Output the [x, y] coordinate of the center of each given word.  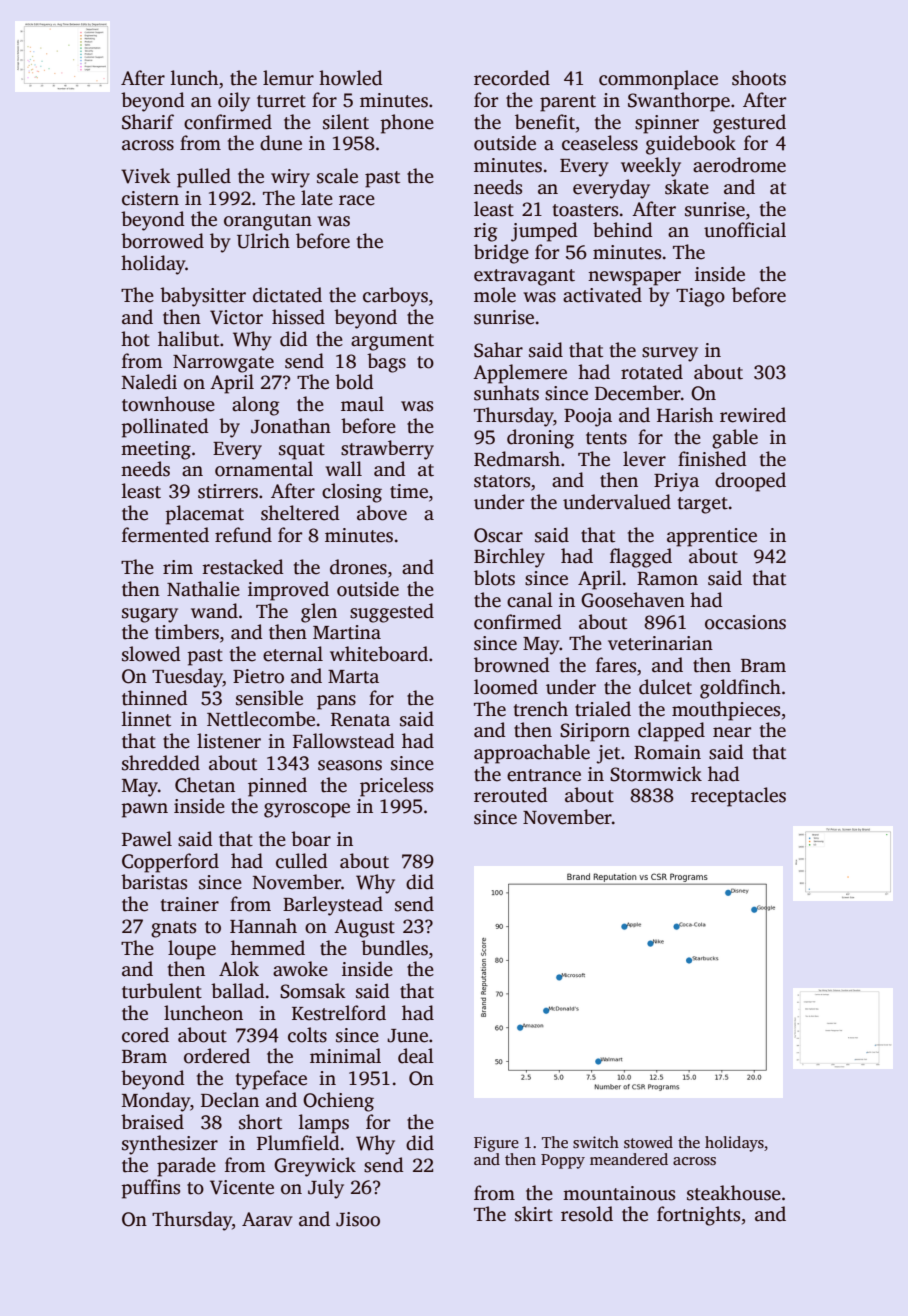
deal [416, 1056]
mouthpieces [726, 711]
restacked [243, 567]
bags [386, 363]
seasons [350, 765]
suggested [392, 613]
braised [152, 1122]
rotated [652, 372]
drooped [750, 482]
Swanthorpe [679, 102]
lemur [288, 78]
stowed [648, 1142]
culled [302, 861]
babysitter [203, 297]
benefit [545, 122]
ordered [217, 1056]
